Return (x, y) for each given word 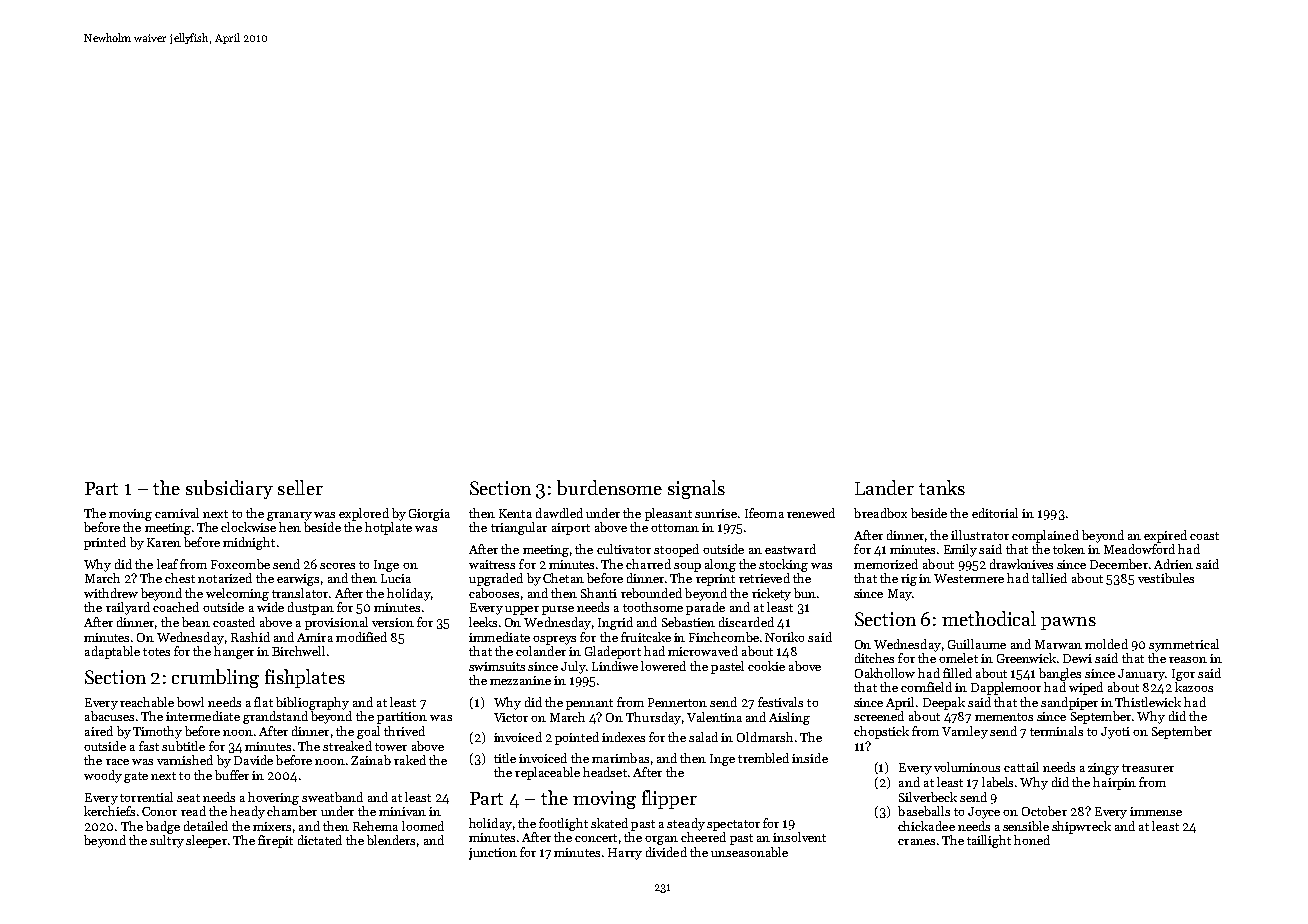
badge (163, 827)
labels (997, 782)
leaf (167, 564)
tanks (942, 487)
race (117, 762)
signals (696, 489)
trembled (763, 758)
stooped (676, 550)
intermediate (203, 716)
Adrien (1173, 564)
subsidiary (229, 489)
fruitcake (646, 637)
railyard (128, 608)
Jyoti (1115, 733)
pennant (589, 704)
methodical (989, 618)
